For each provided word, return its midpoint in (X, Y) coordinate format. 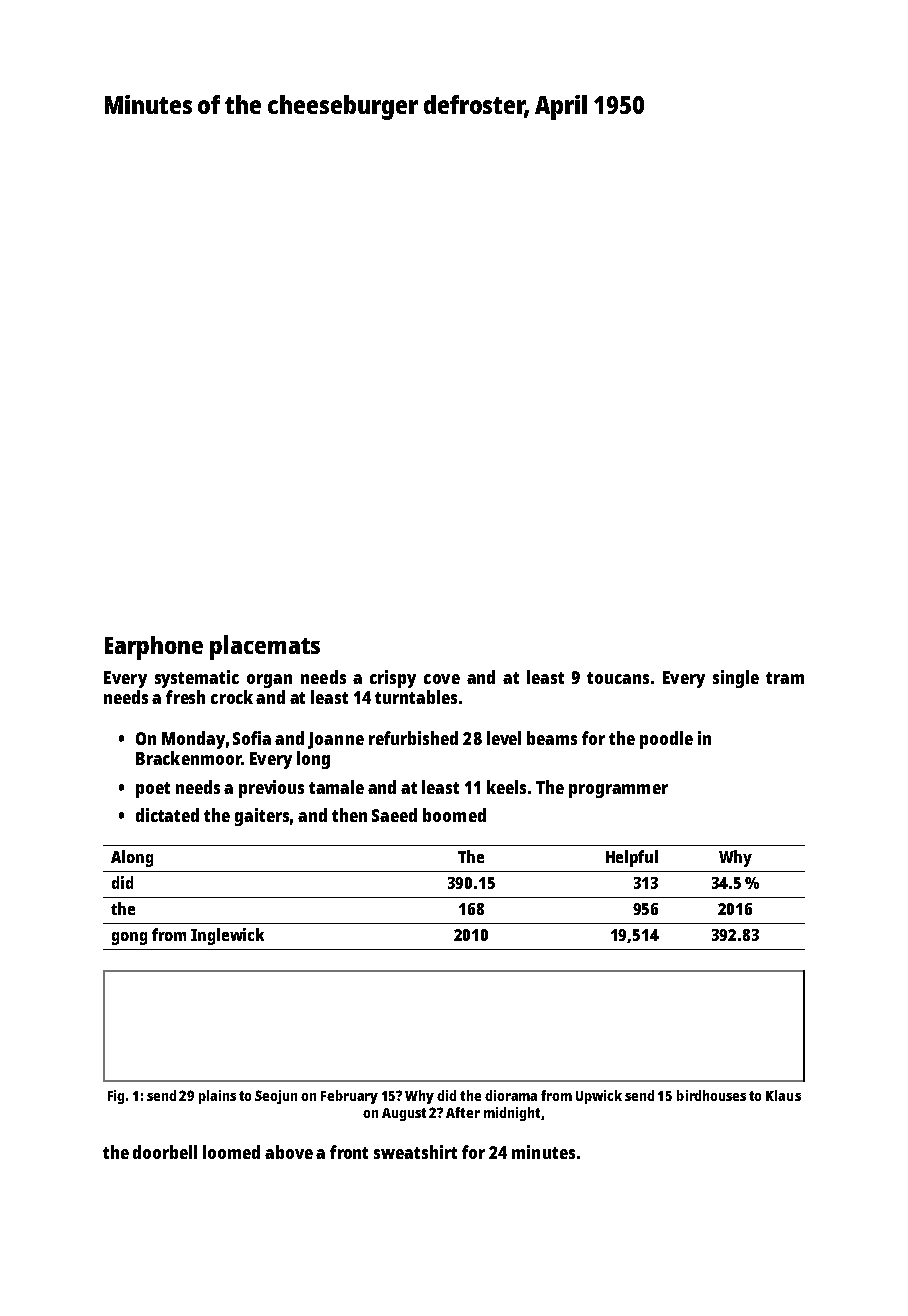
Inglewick (227, 936)
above (289, 1152)
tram (785, 678)
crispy (393, 679)
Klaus (783, 1095)
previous (271, 789)
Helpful (632, 858)
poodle (666, 740)
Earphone (154, 648)
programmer (618, 791)
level (504, 738)
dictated (167, 815)
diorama (511, 1095)
